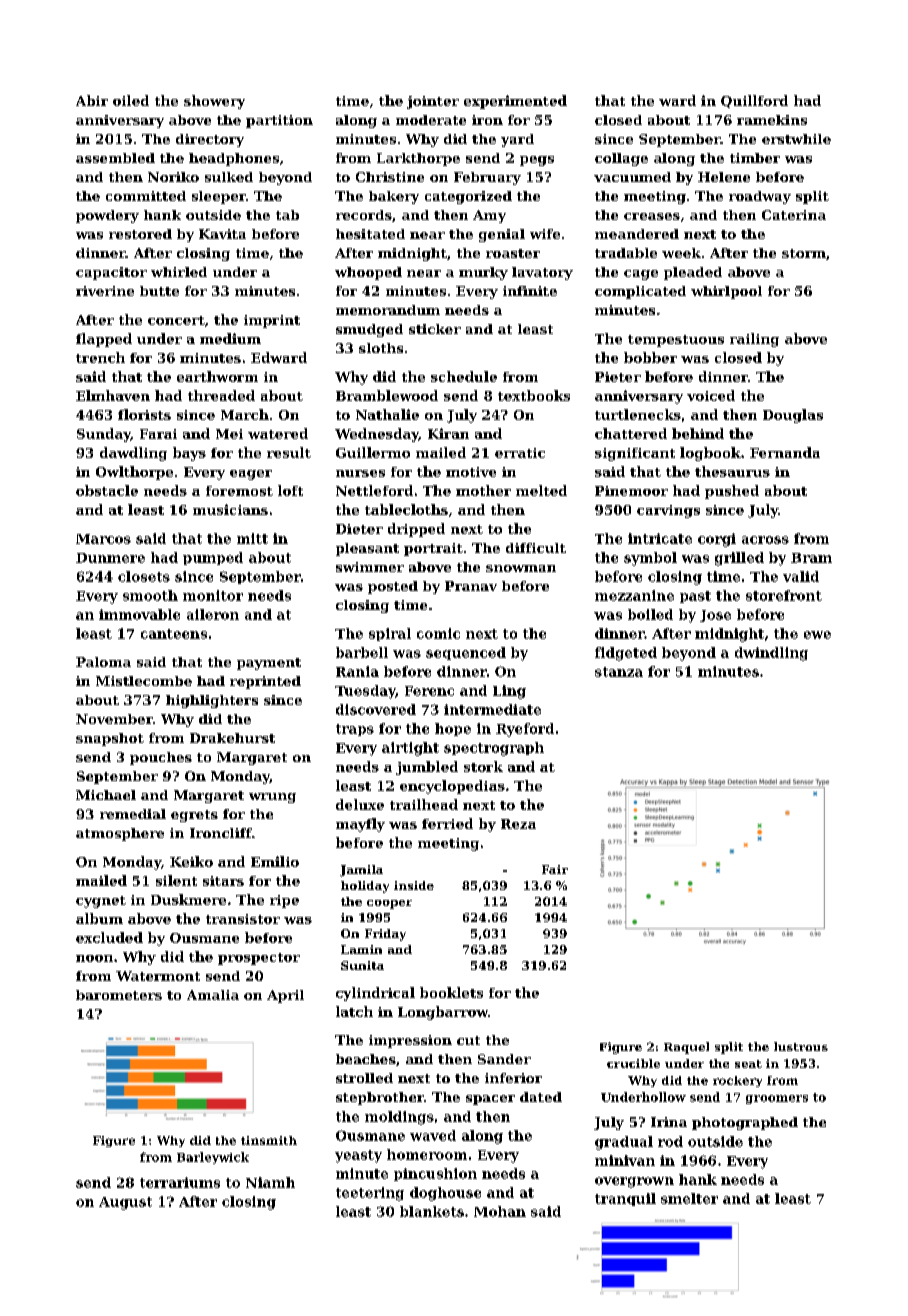  What do you see at coordinates (518, 824) in the document?
I see `Reza` at bounding box center [518, 824].
